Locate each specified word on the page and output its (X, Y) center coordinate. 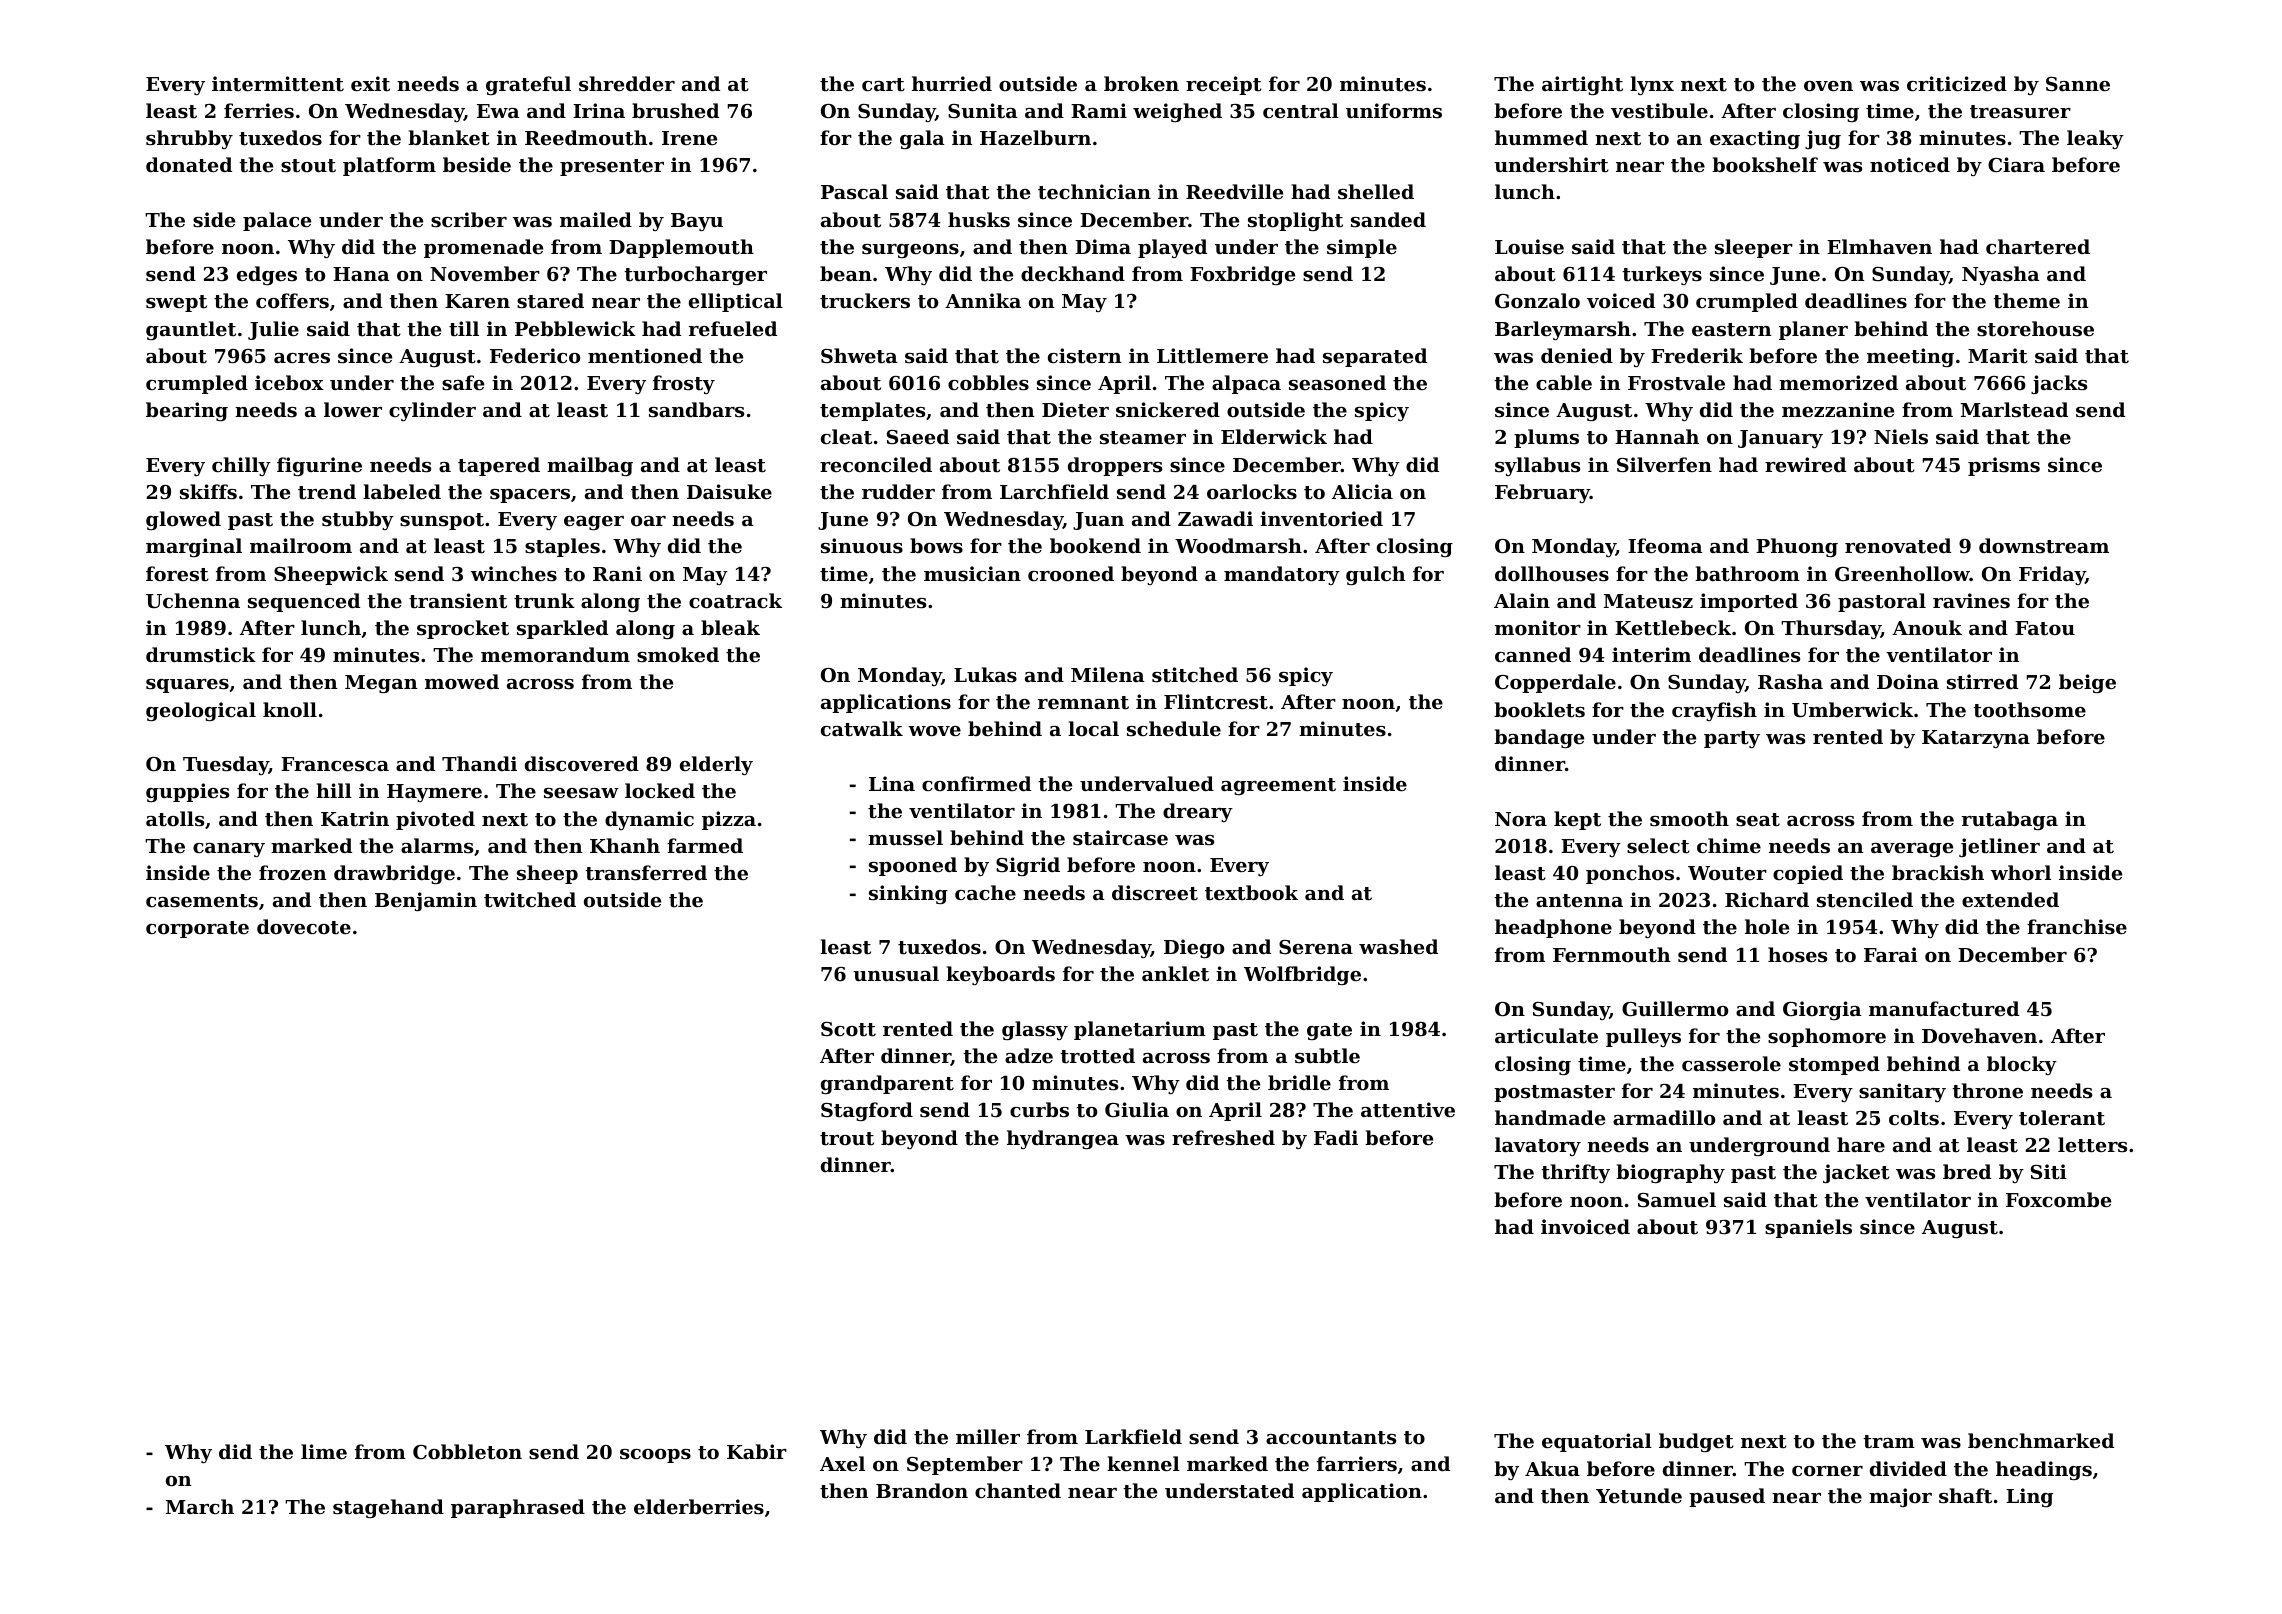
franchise (2077, 927)
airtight (1582, 85)
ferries (259, 110)
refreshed (1223, 1137)
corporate (197, 929)
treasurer (2020, 111)
